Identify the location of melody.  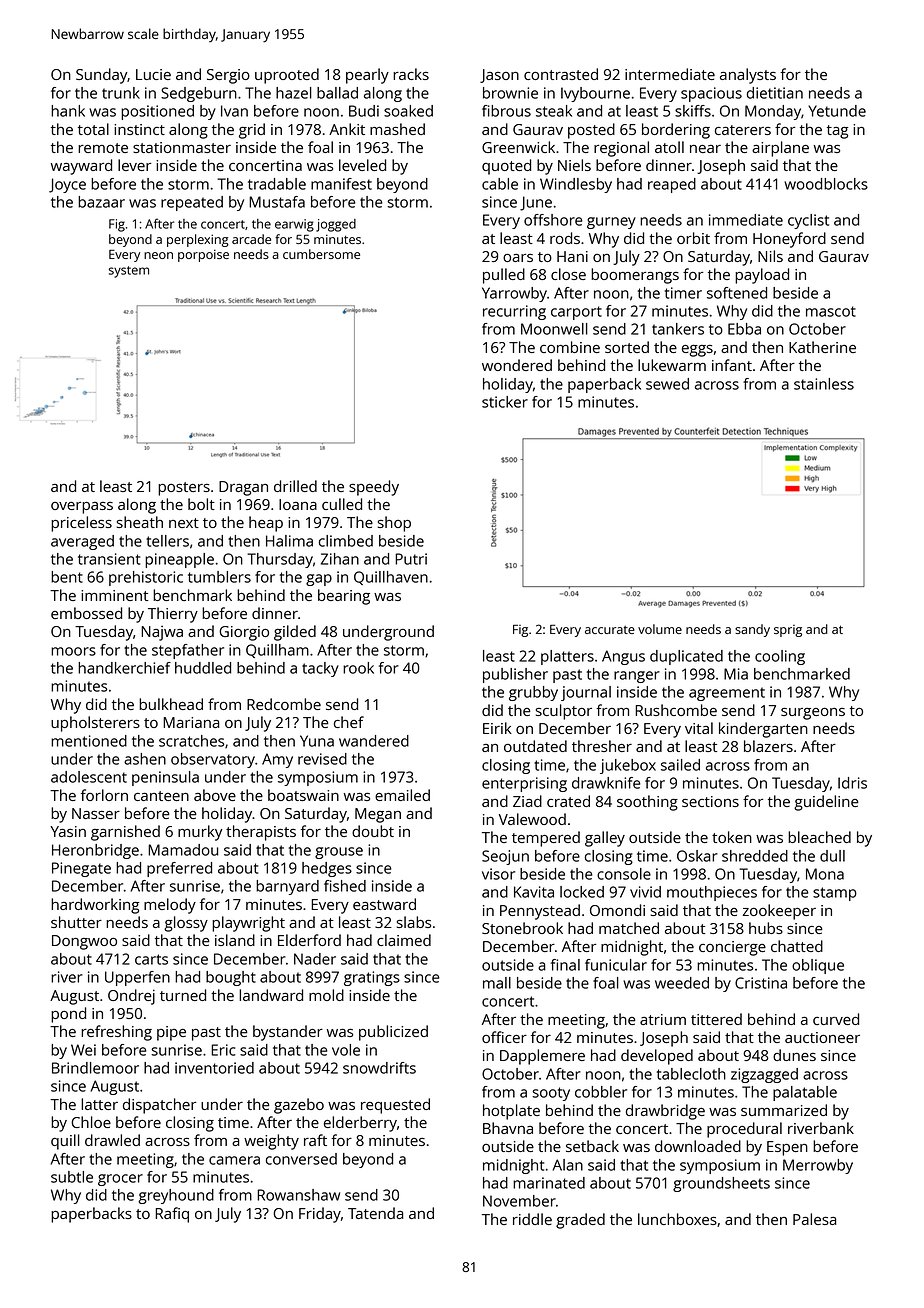
(170, 906).
